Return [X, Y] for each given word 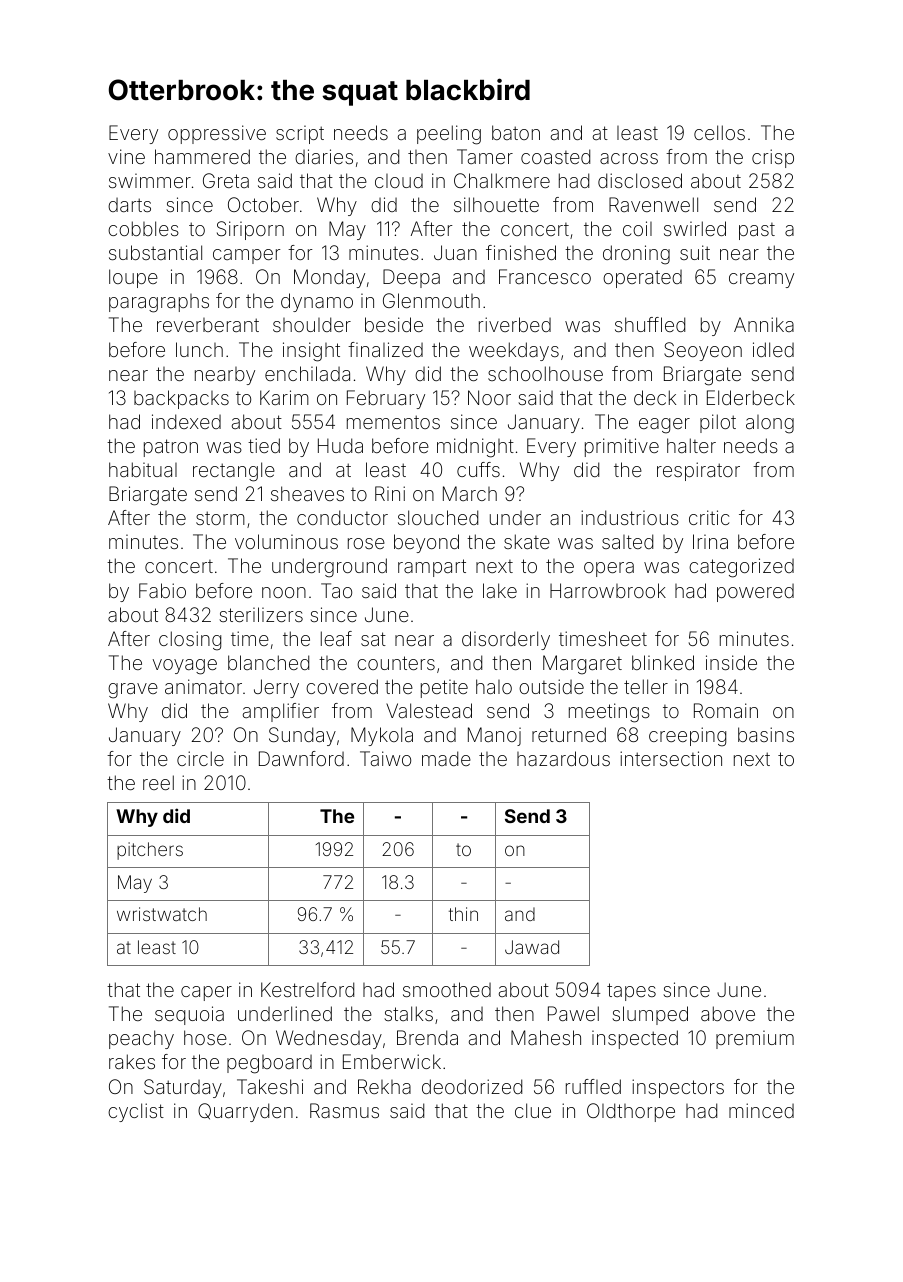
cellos [719, 132]
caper [206, 993]
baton [516, 132]
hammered [202, 156]
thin [463, 914]
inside [731, 662]
